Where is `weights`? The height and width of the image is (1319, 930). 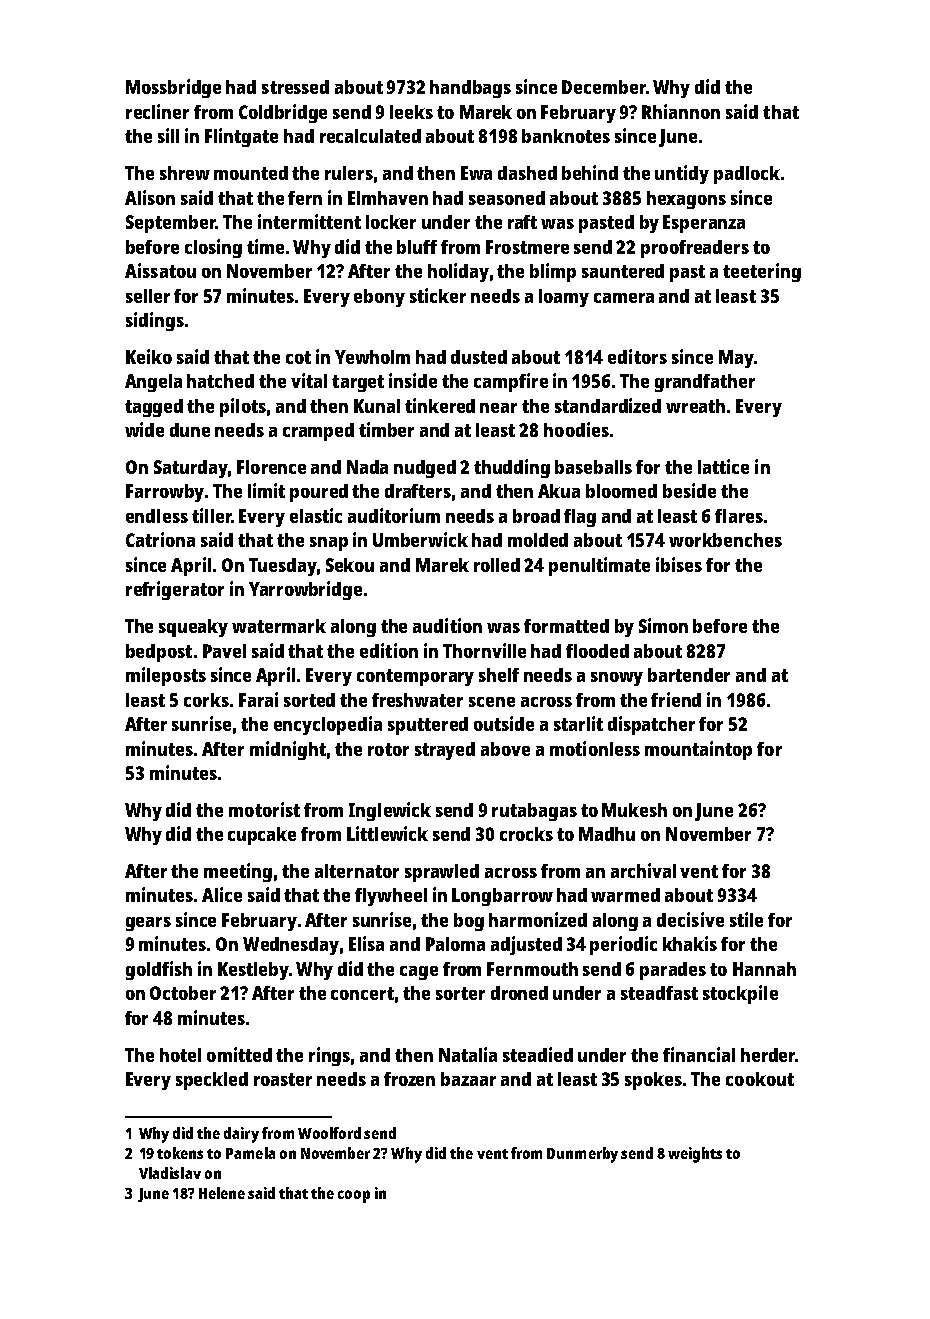
weights is located at coordinates (695, 1155).
